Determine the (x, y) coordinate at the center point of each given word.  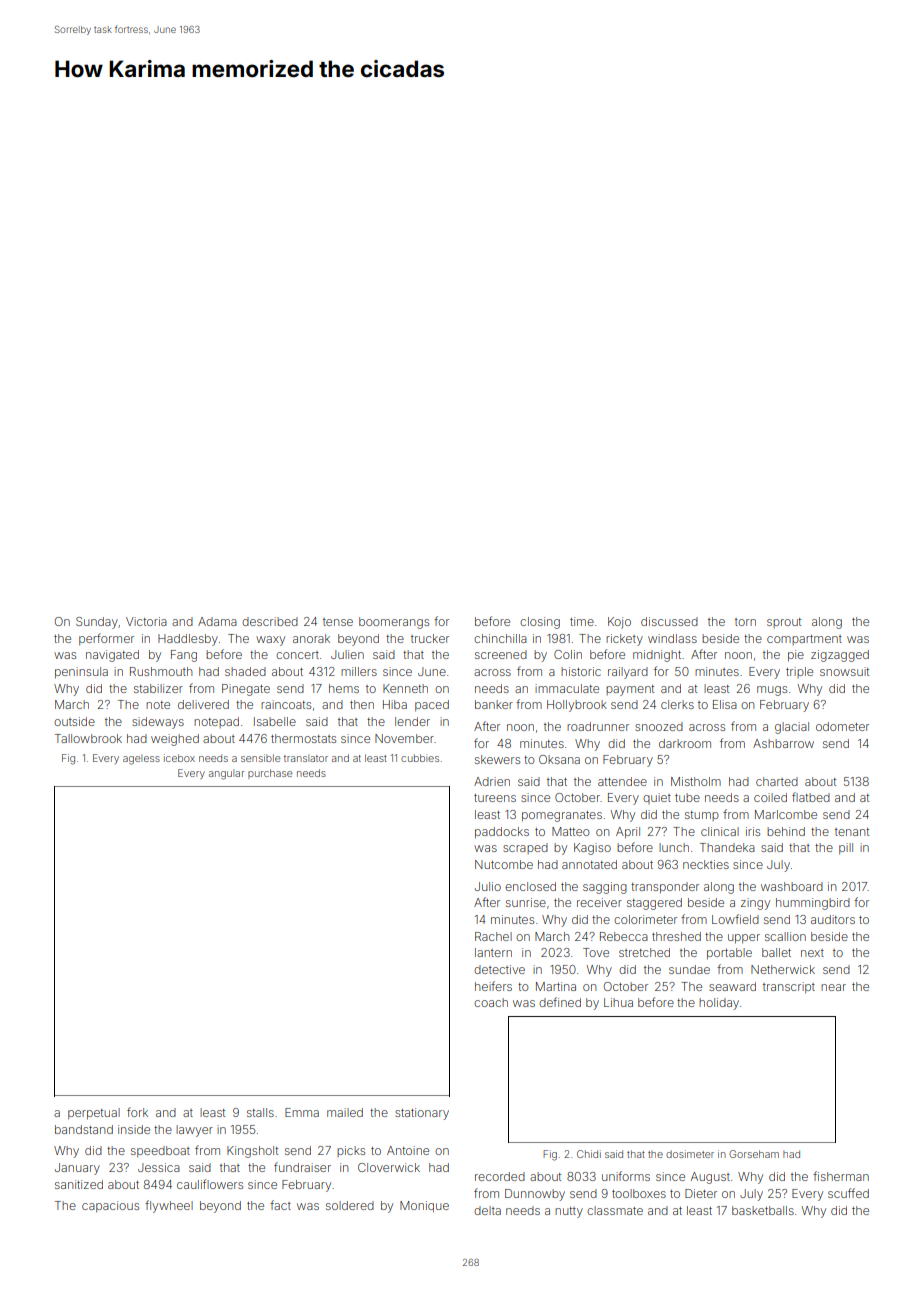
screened (501, 654)
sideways (158, 723)
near (833, 987)
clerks (677, 704)
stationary (422, 1114)
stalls (260, 1112)
